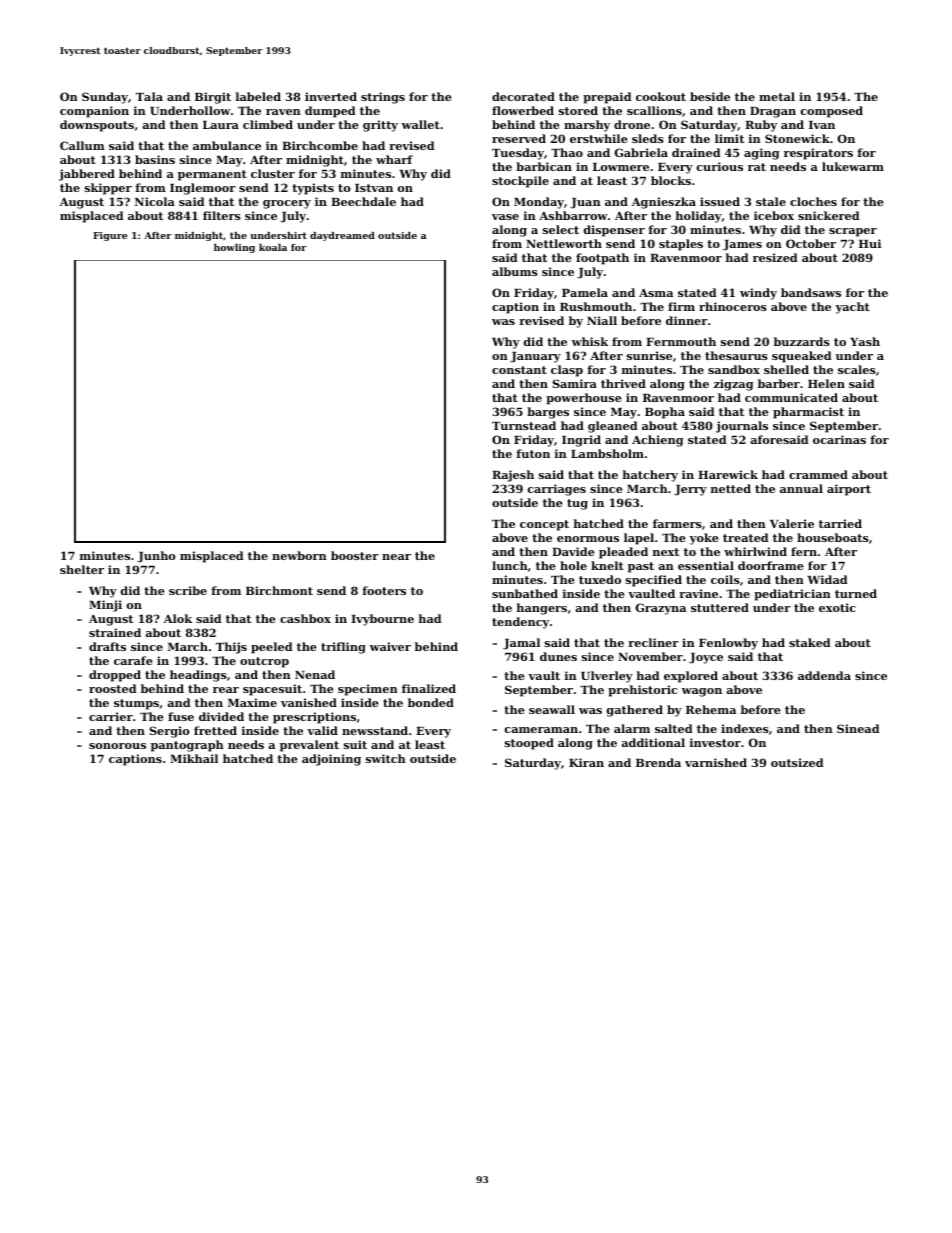 The width and height of the image is (952, 1233). I want to click on thesaurus, so click(736, 355).
